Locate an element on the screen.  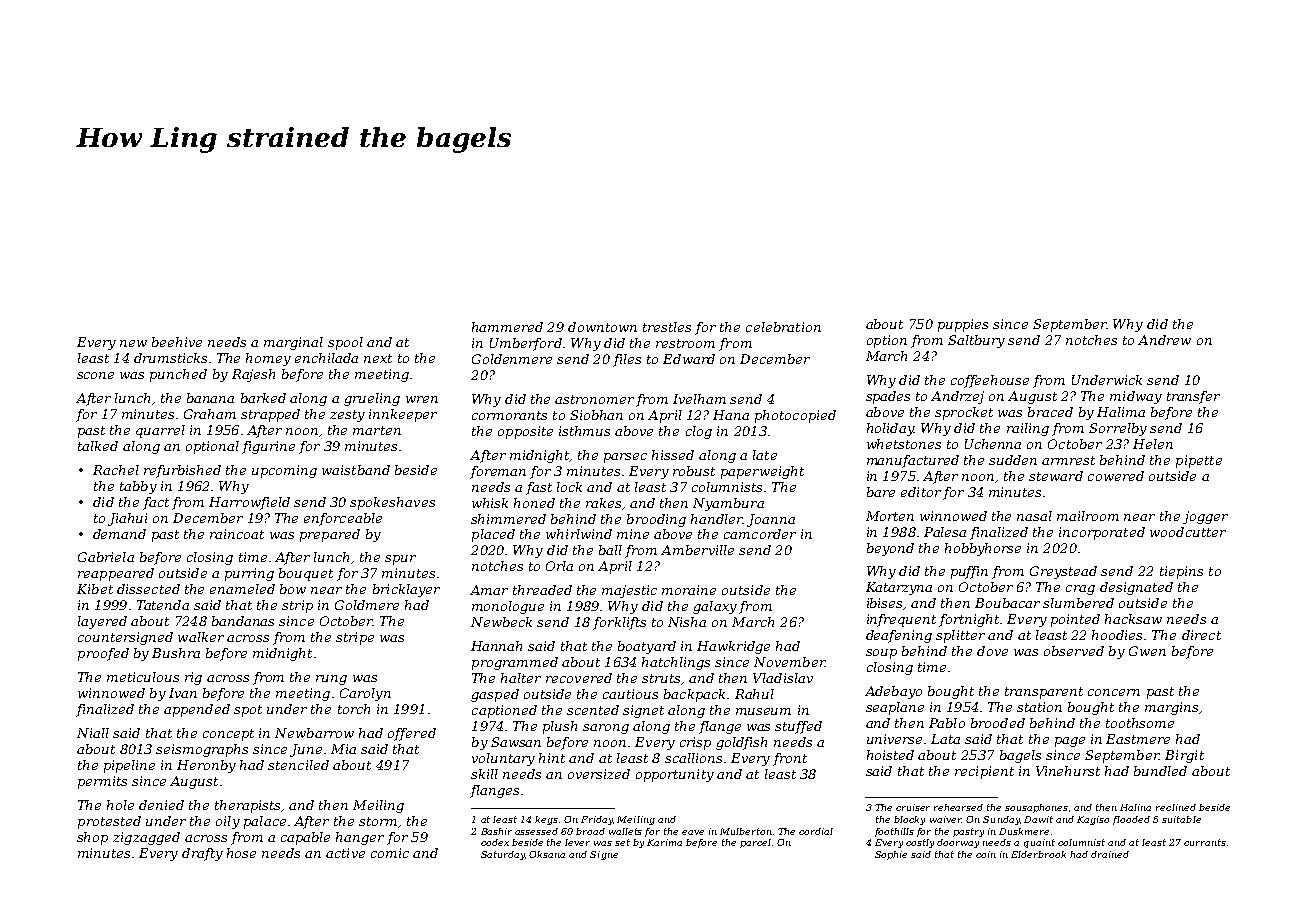
beehive is located at coordinates (177, 342).
